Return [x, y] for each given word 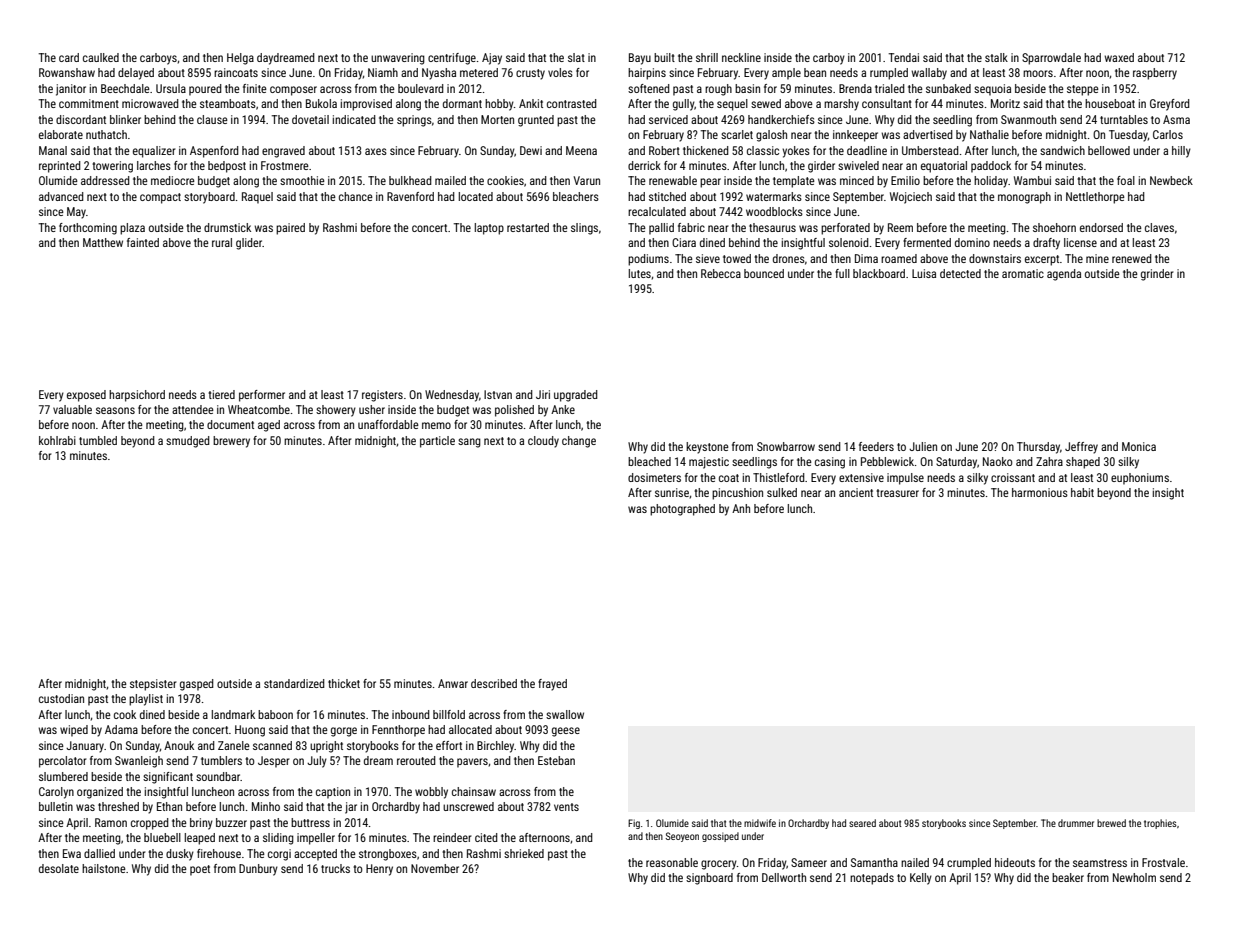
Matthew [103, 242]
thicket [344, 683]
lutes [640, 273]
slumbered [63, 776]
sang [469, 443]
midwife [760, 823]
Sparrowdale [1051, 59]
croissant [1013, 477]
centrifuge [452, 59]
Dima [866, 258]
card [69, 57]
